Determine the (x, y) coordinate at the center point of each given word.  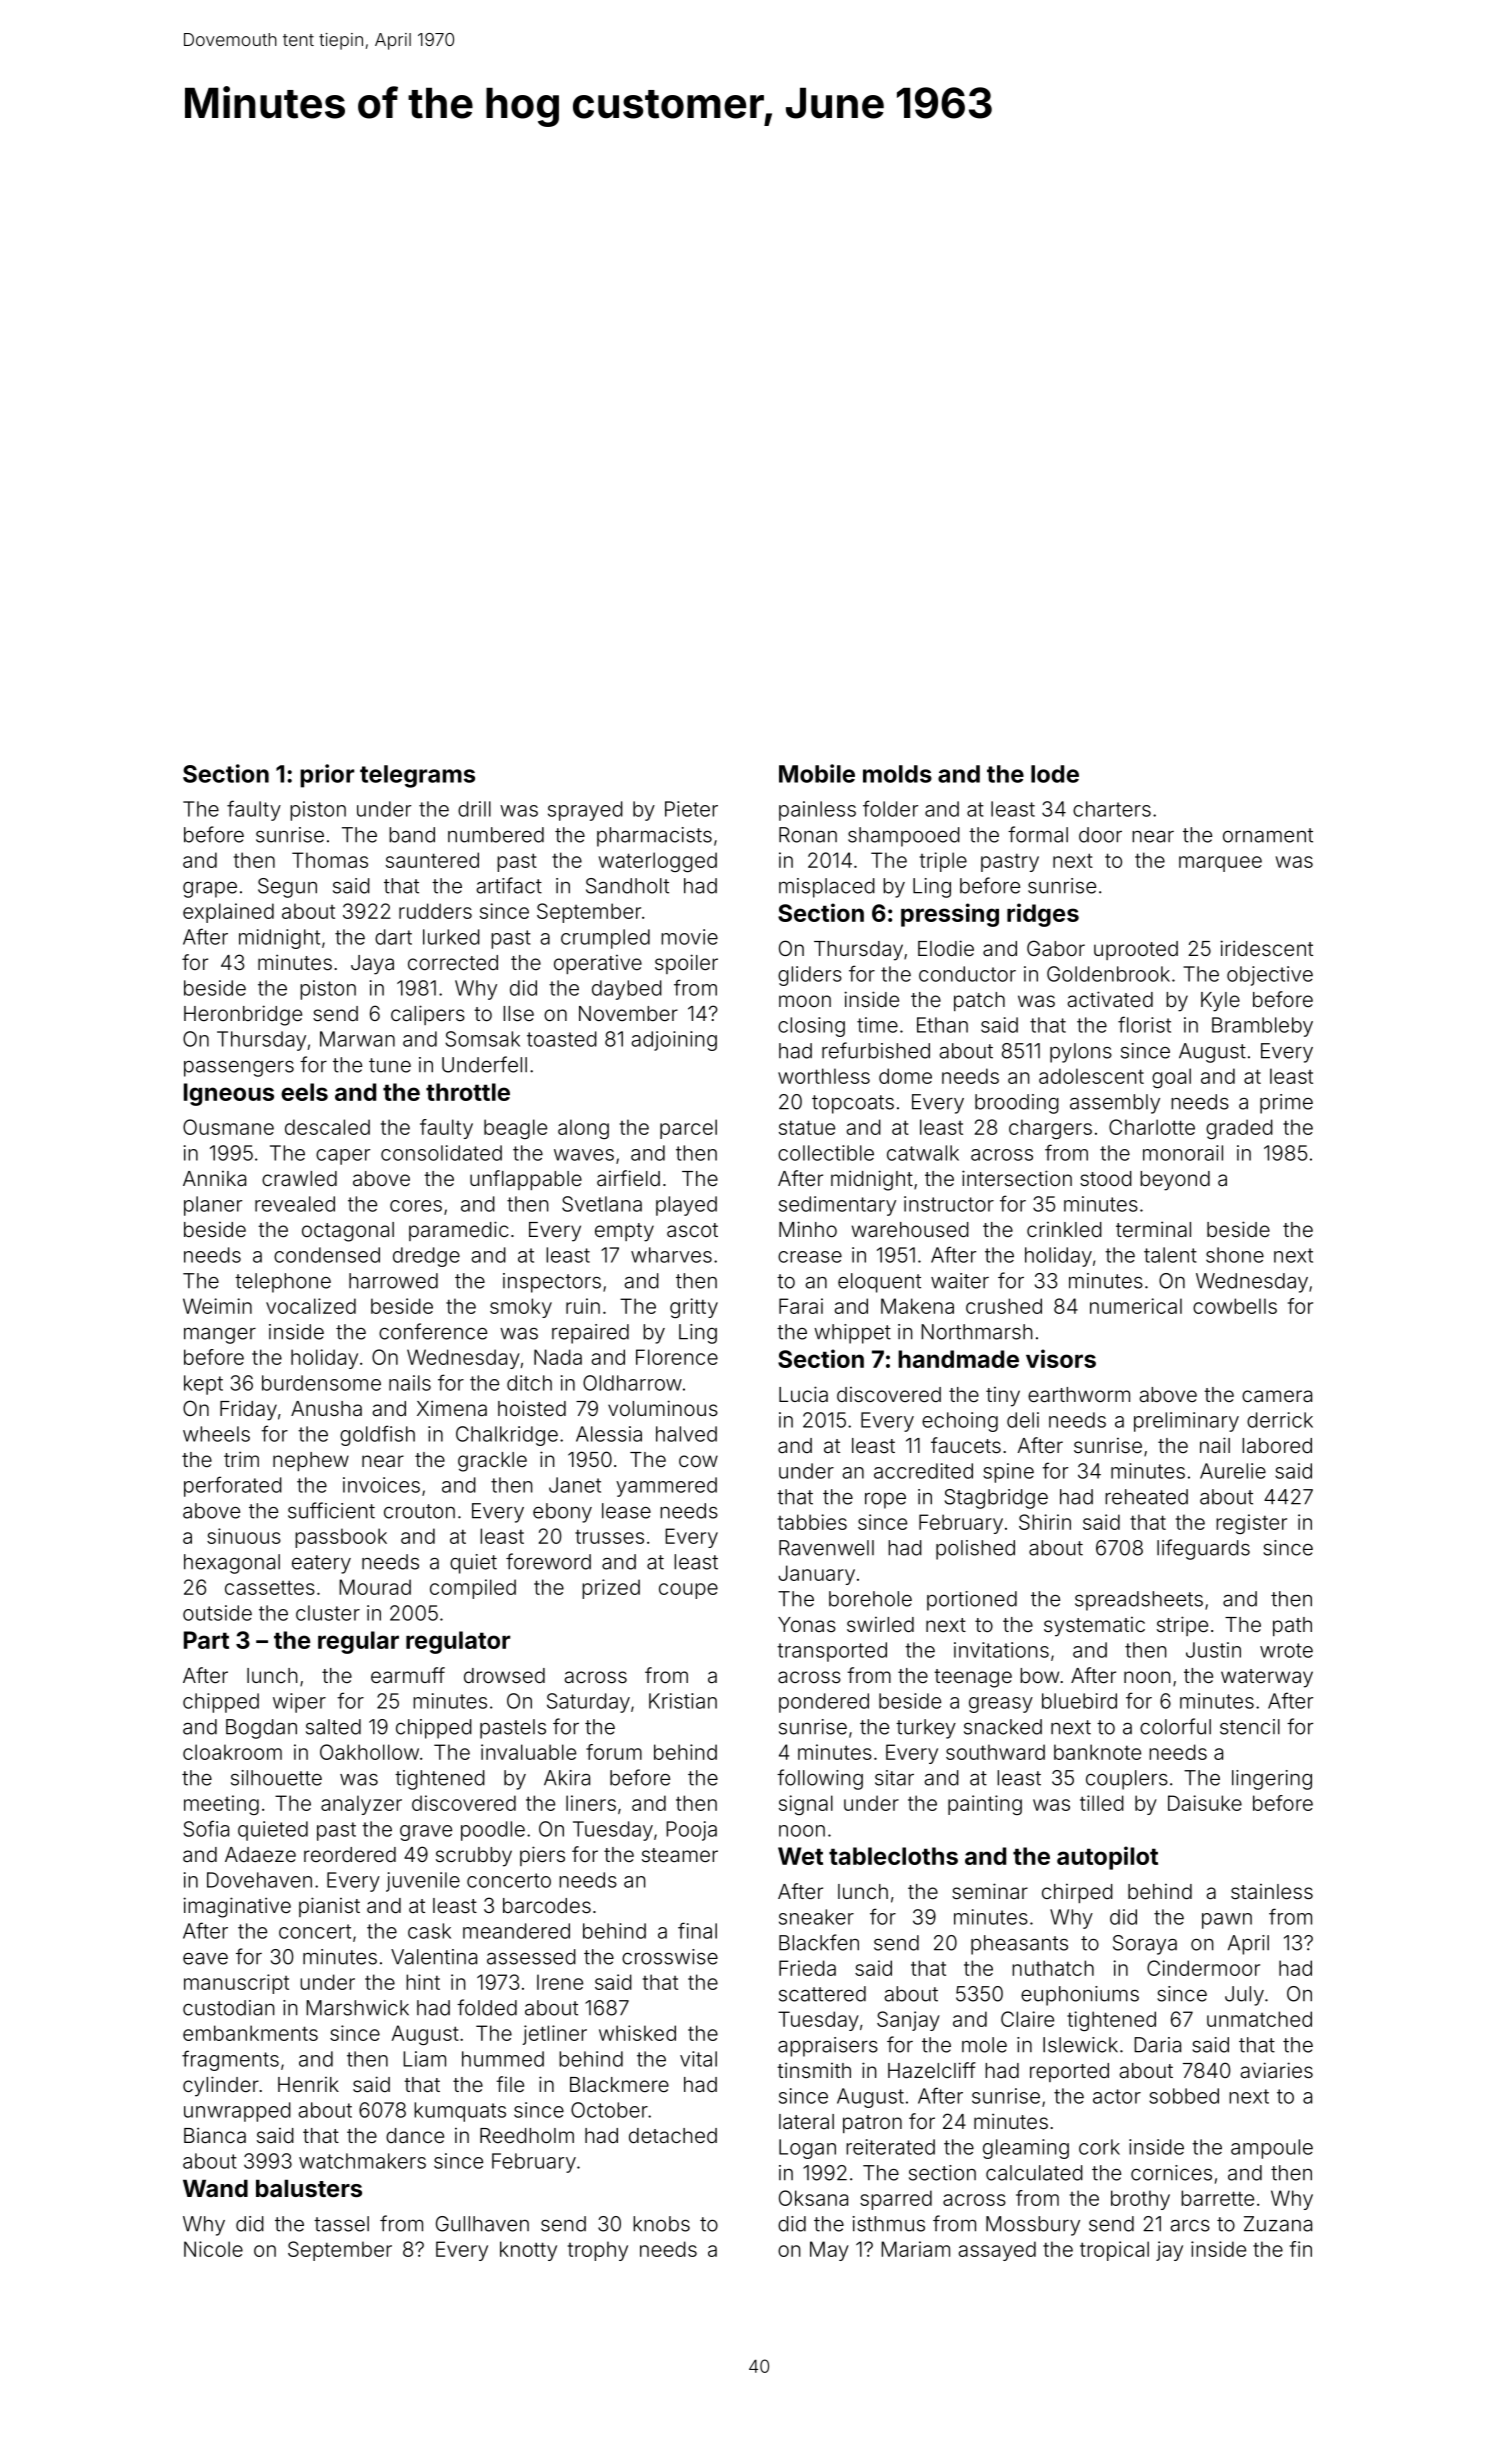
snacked (1003, 1727)
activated (1110, 999)
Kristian (683, 1701)
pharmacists (654, 837)
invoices (381, 1485)
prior (327, 776)
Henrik (308, 2084)
